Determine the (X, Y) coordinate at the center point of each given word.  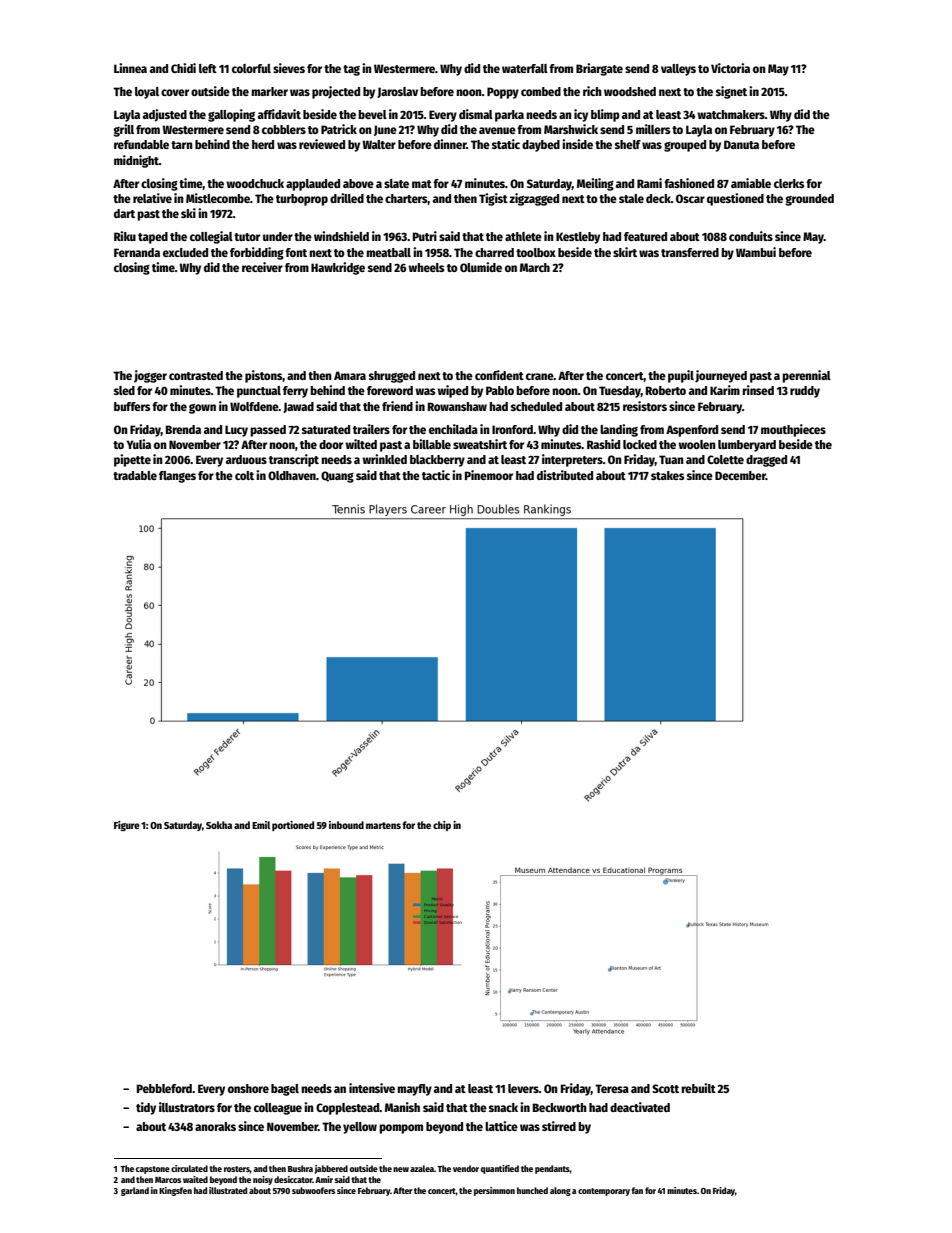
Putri (425, 236)
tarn (182, 145)
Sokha (219, 825)
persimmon (494, 1191)
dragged (766, 461)
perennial (806, 376)
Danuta (741, 144)
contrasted (196, 375)
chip (442, 826)
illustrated (228, 1190)
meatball (388, 252)
